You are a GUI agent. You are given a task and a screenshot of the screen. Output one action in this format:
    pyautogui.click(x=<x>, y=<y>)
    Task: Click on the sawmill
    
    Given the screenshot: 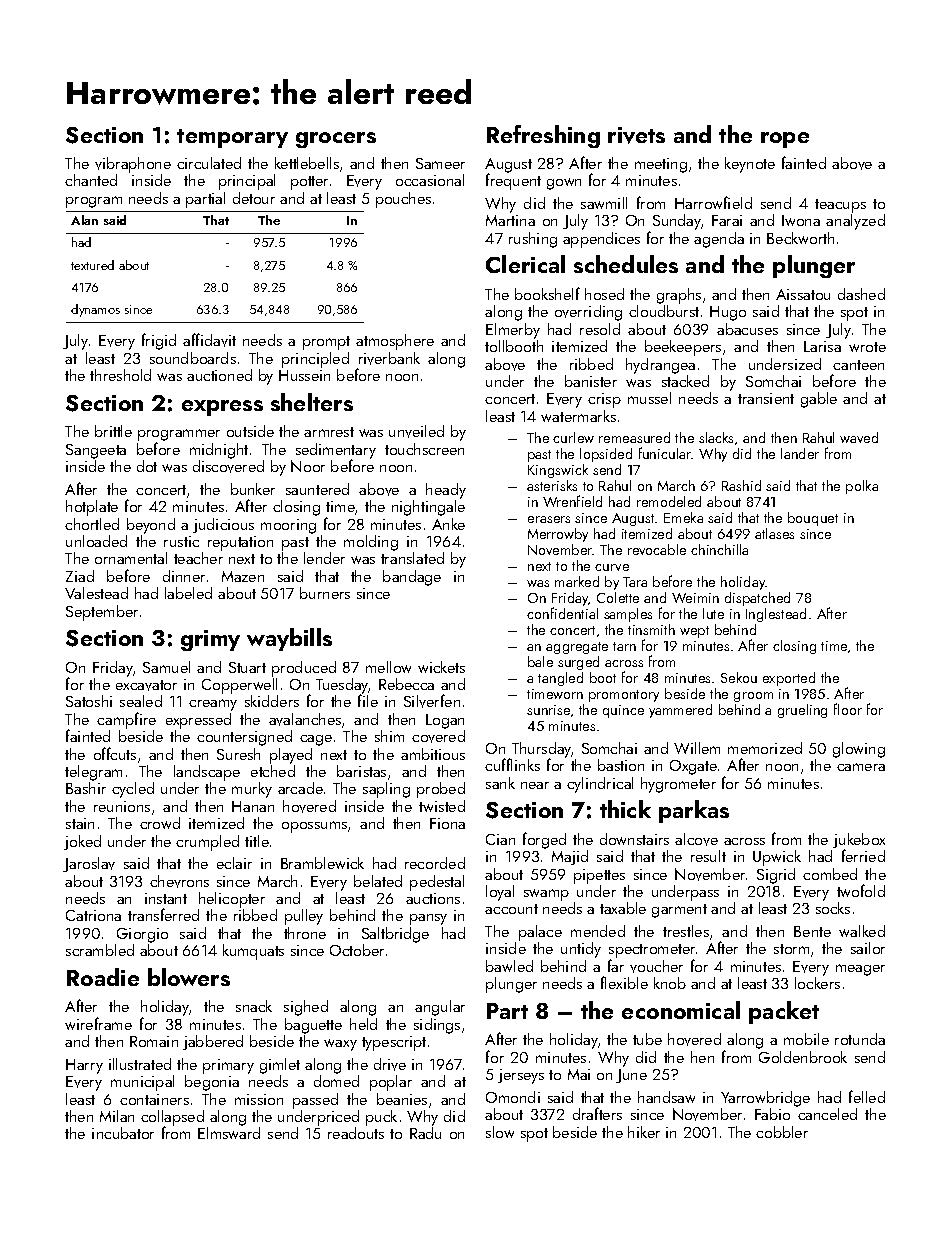 What is the action you would take?
    pyautogui.click(x=604, y=203)
